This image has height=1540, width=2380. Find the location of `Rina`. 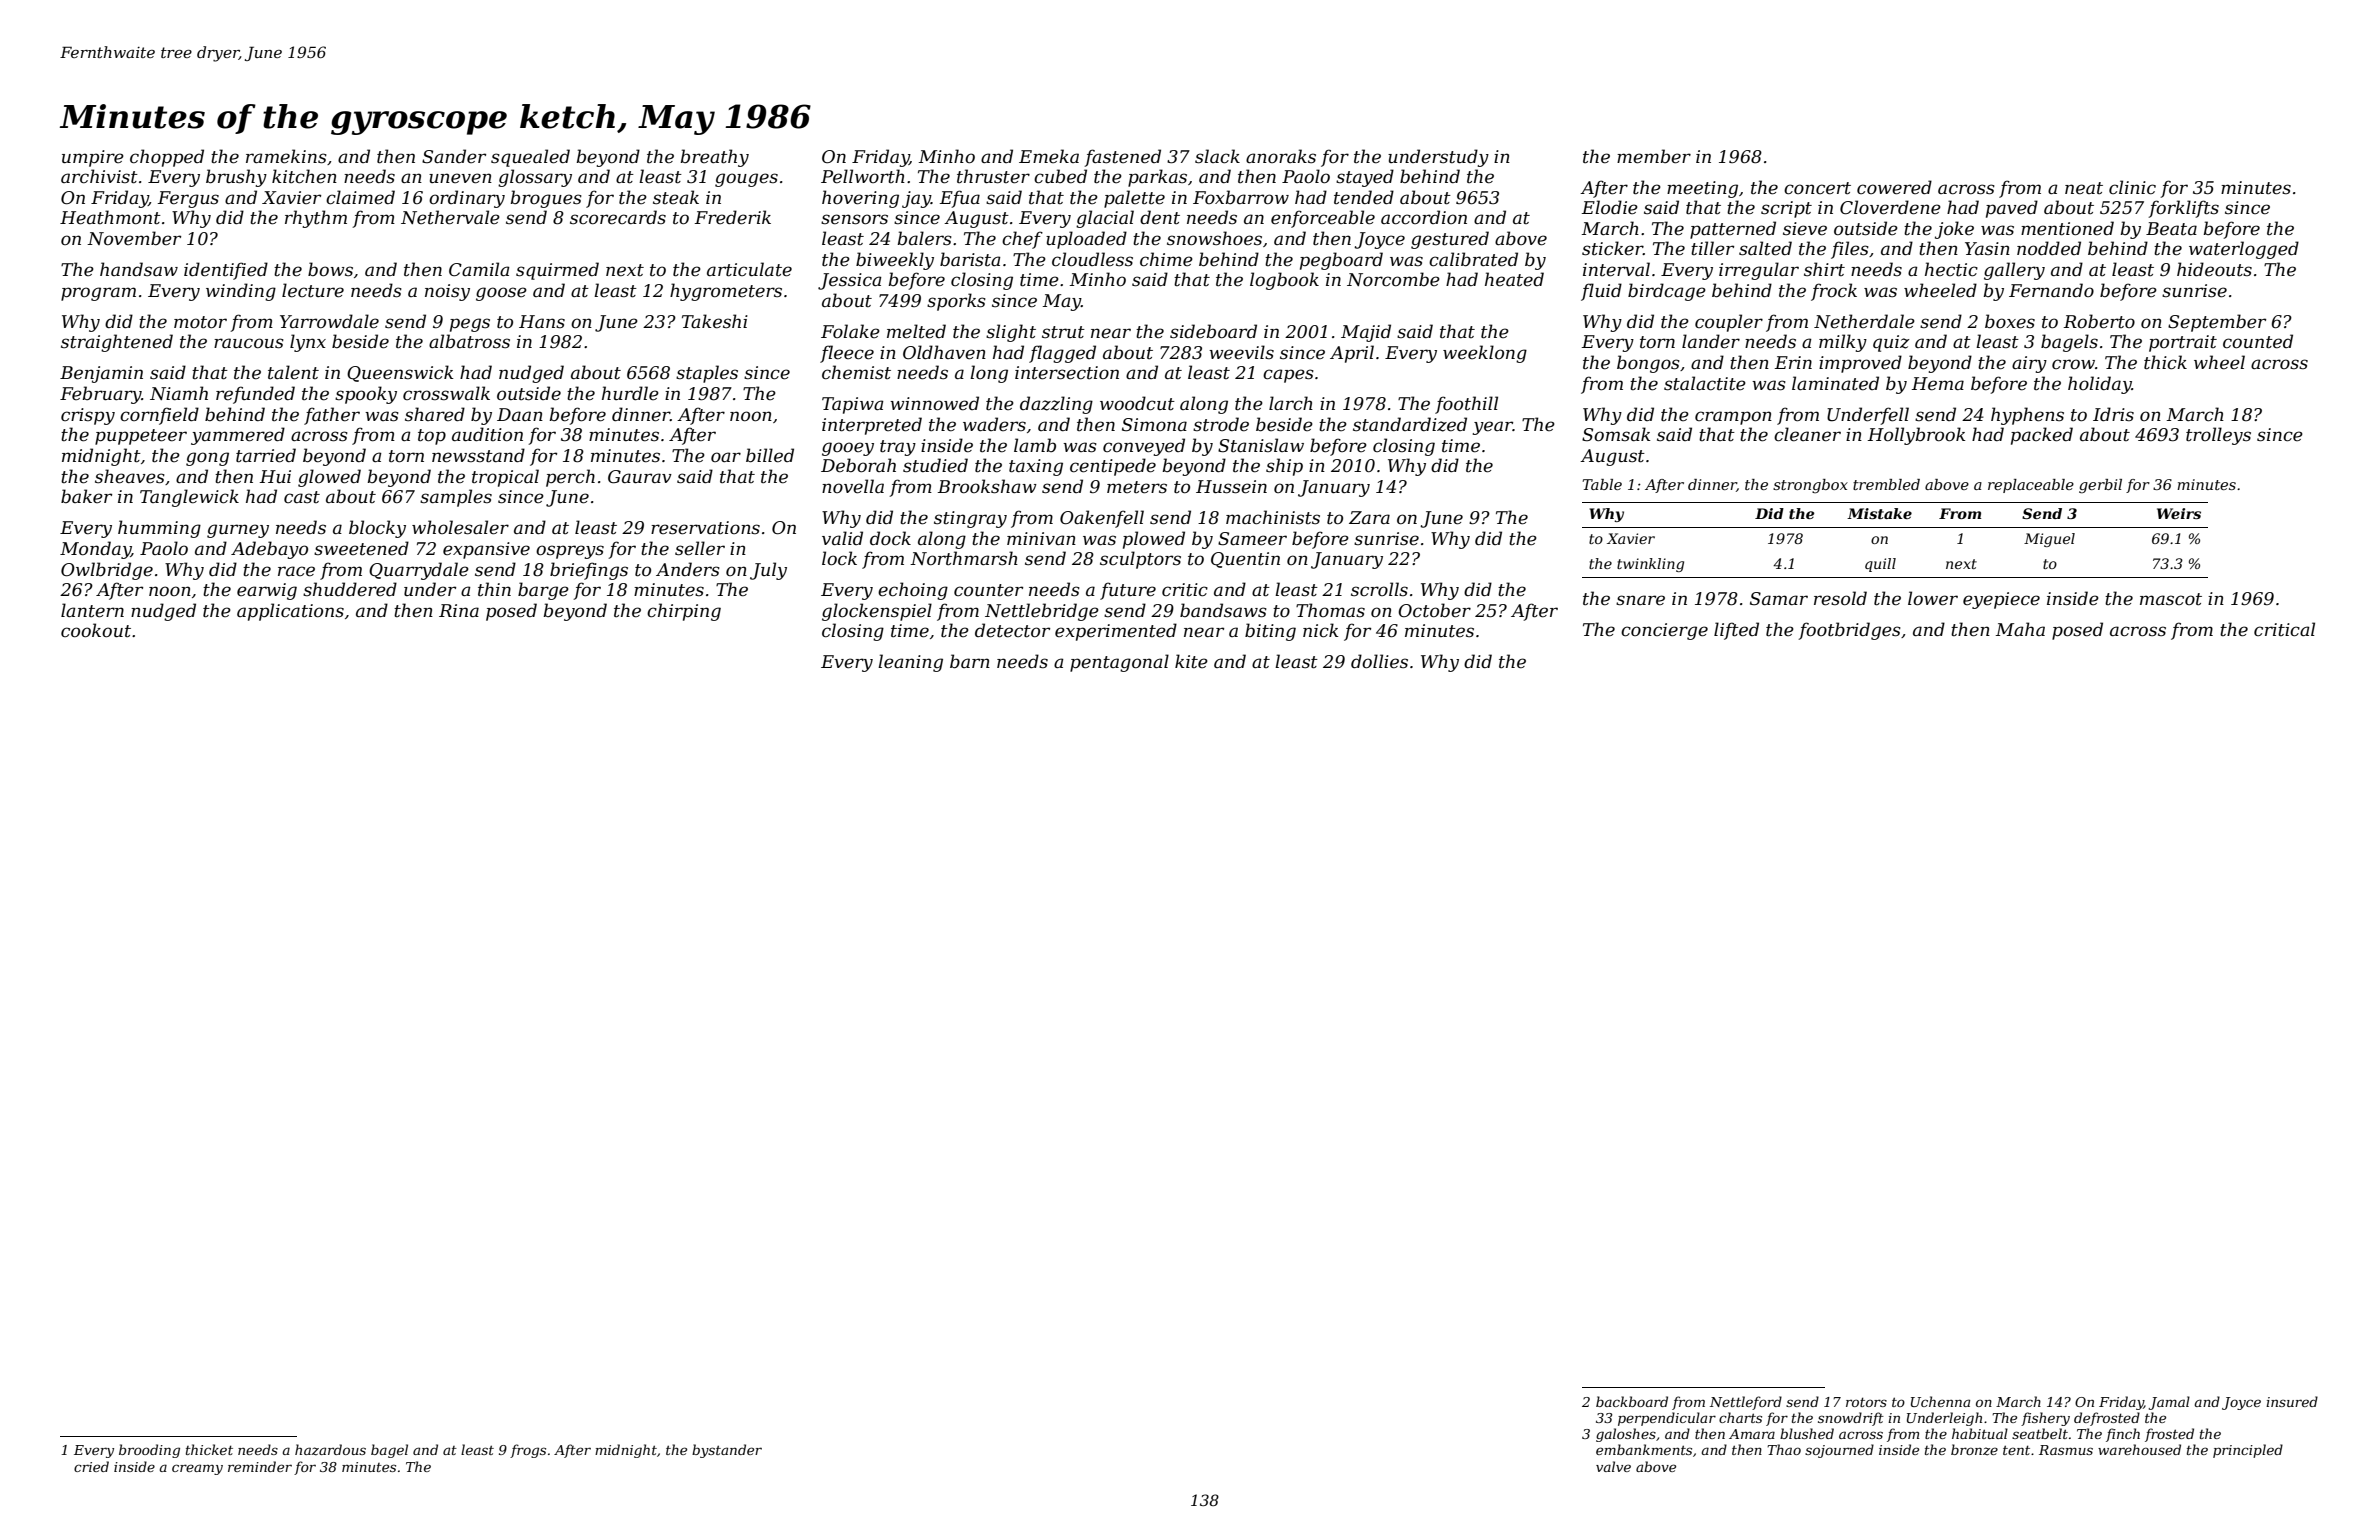

Rina is located at coordinates (459, 610).
